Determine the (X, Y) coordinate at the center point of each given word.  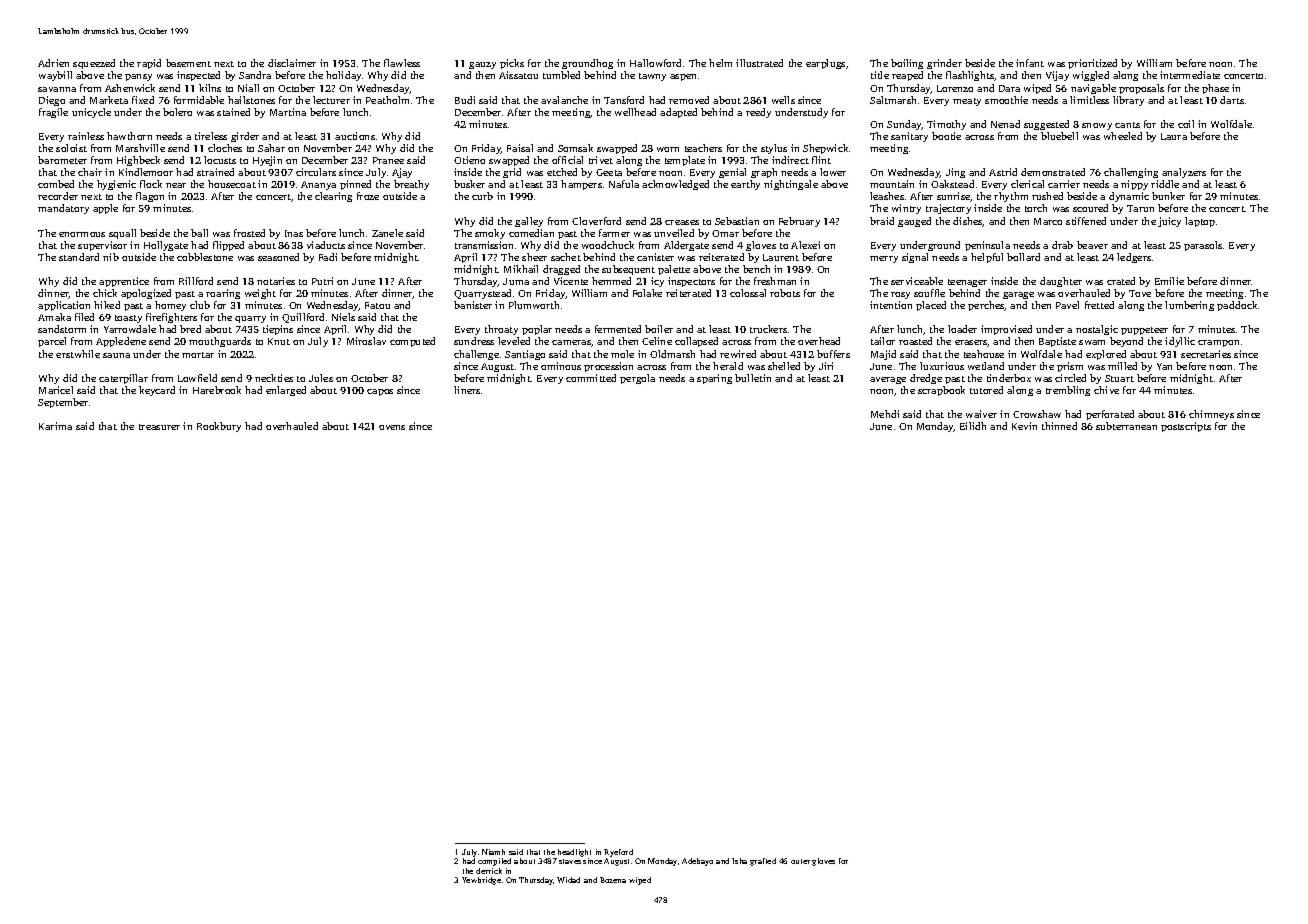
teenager (967, 283)
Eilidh (973, 426)
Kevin (1024, 426)
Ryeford (618, 853)
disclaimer (292, 63)
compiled (494, 862)
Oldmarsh (672, 354)
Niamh (493, 852)
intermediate (1190, 75)
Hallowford (655, 63)
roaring (223, 294)
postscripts (1186, 427)
